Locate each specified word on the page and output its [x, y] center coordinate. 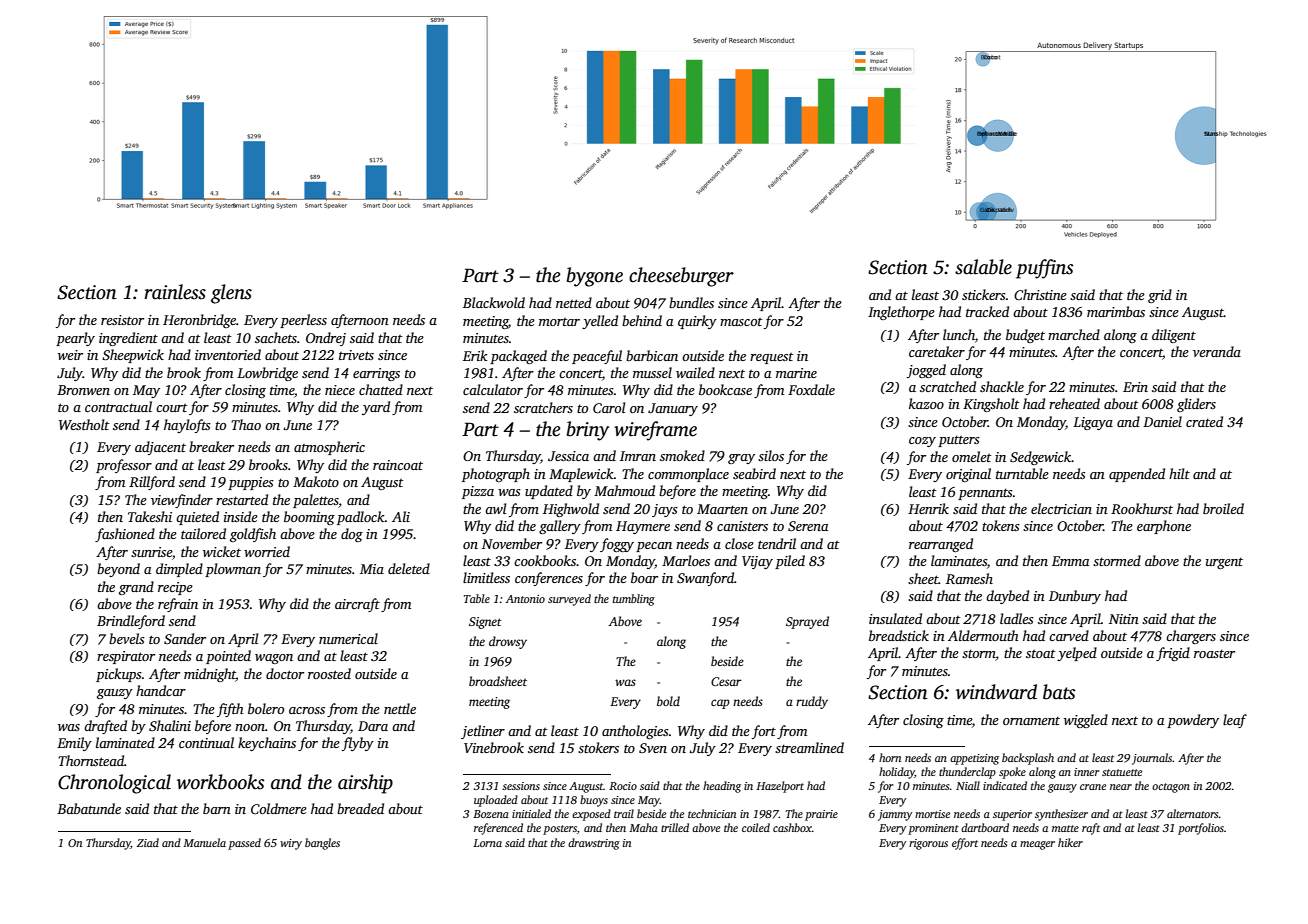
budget [1025, 336]
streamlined [809, 747]
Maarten [722, 509]
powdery [1193, 721]
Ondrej [326, 339]
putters [959, 441]
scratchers [543, 407]
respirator [126, 657]
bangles [322, 844]
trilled [675, 827]
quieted [197, 518]
